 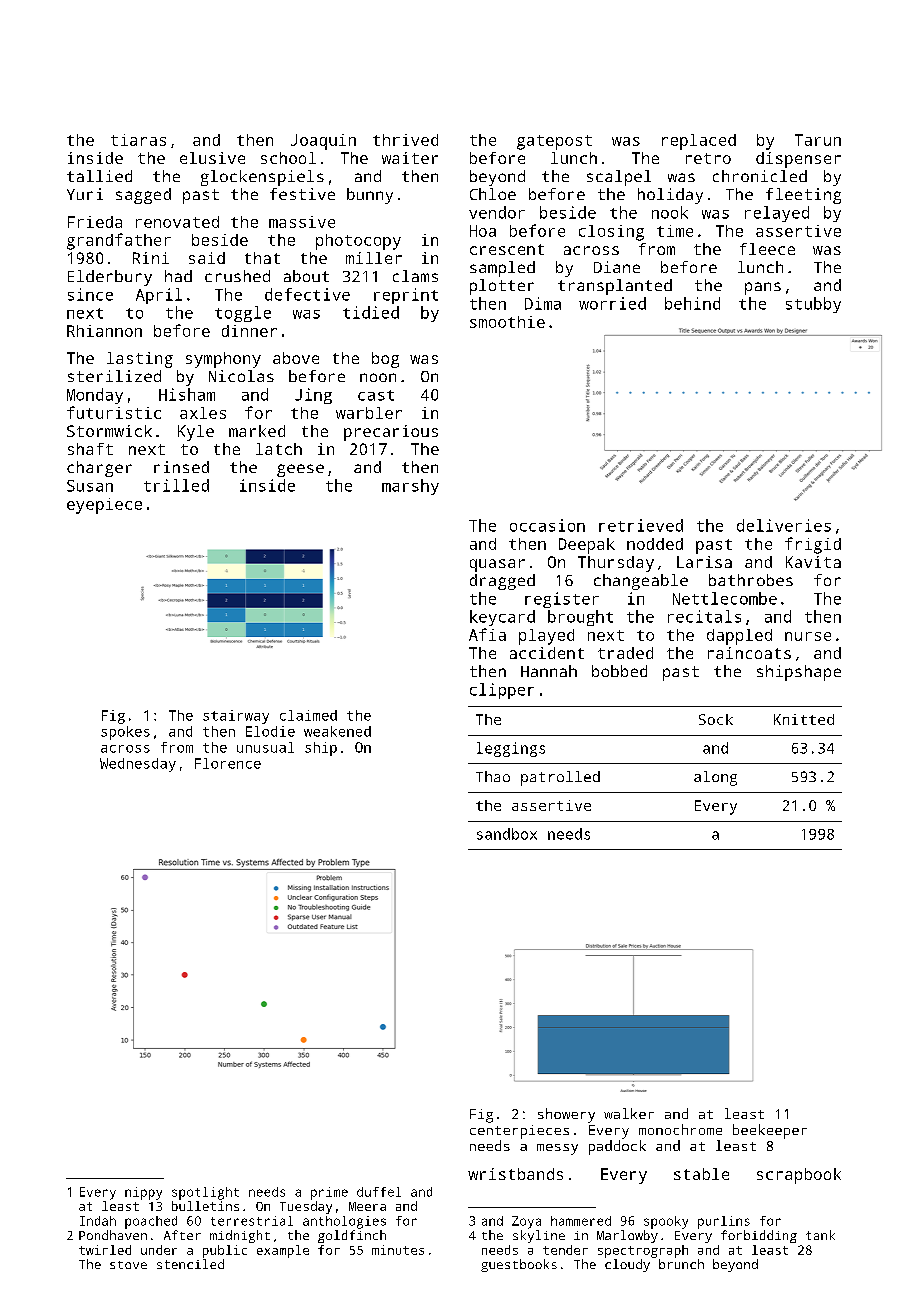 I want to click on beekeeper, so click(x=770, y=1131).
